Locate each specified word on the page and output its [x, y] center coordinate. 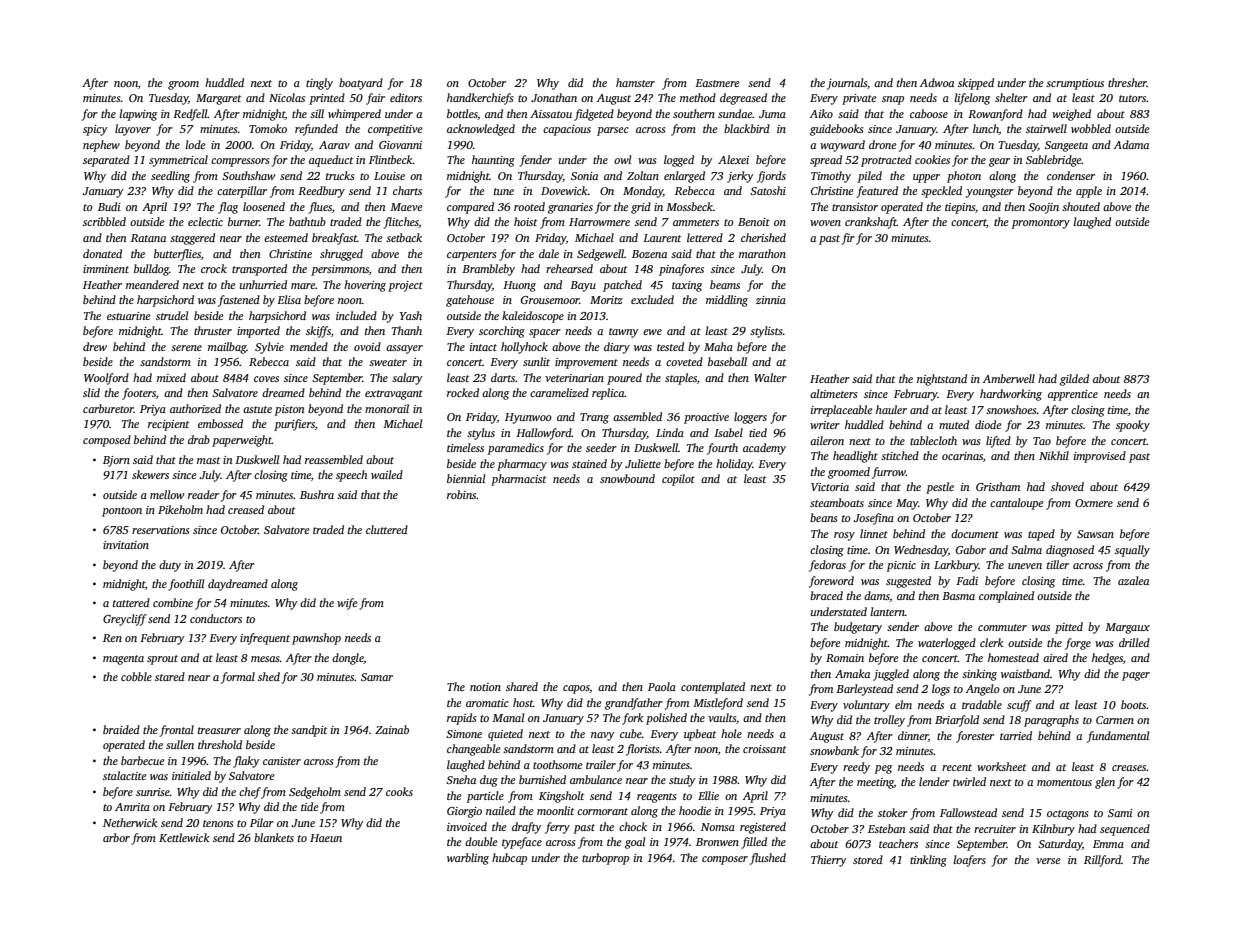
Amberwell [1009, 378]
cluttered [387, 529]
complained [1006, 597]
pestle [940, 488]
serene [186, 348]
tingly [319, 84]
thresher [1127, 82]
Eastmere [717, 83]
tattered [131, 602]
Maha [718, 346]
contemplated [713, 688]
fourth [722, 449]
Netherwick [130, 822]
